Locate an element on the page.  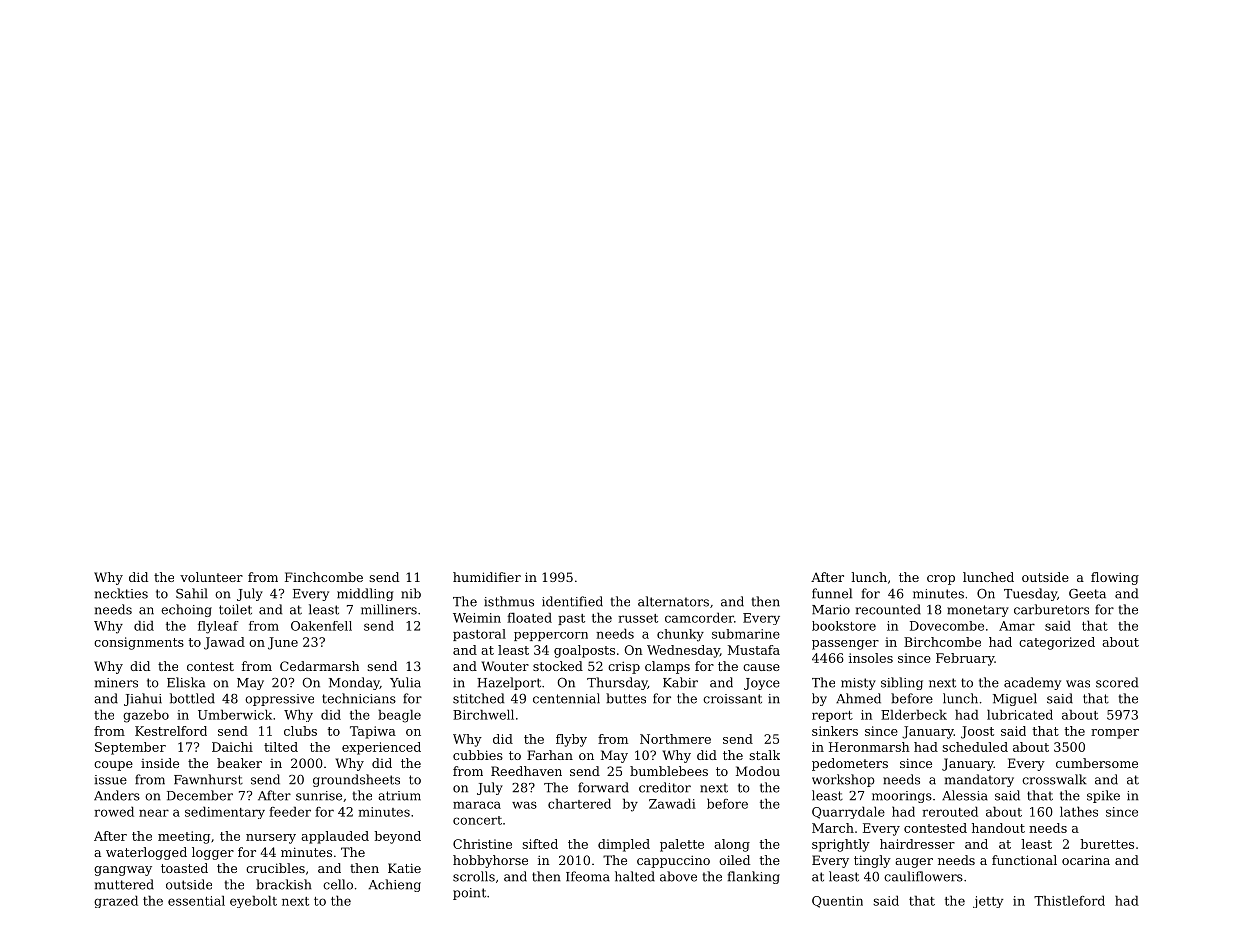
consignments is located at coordinates (139, 643).
